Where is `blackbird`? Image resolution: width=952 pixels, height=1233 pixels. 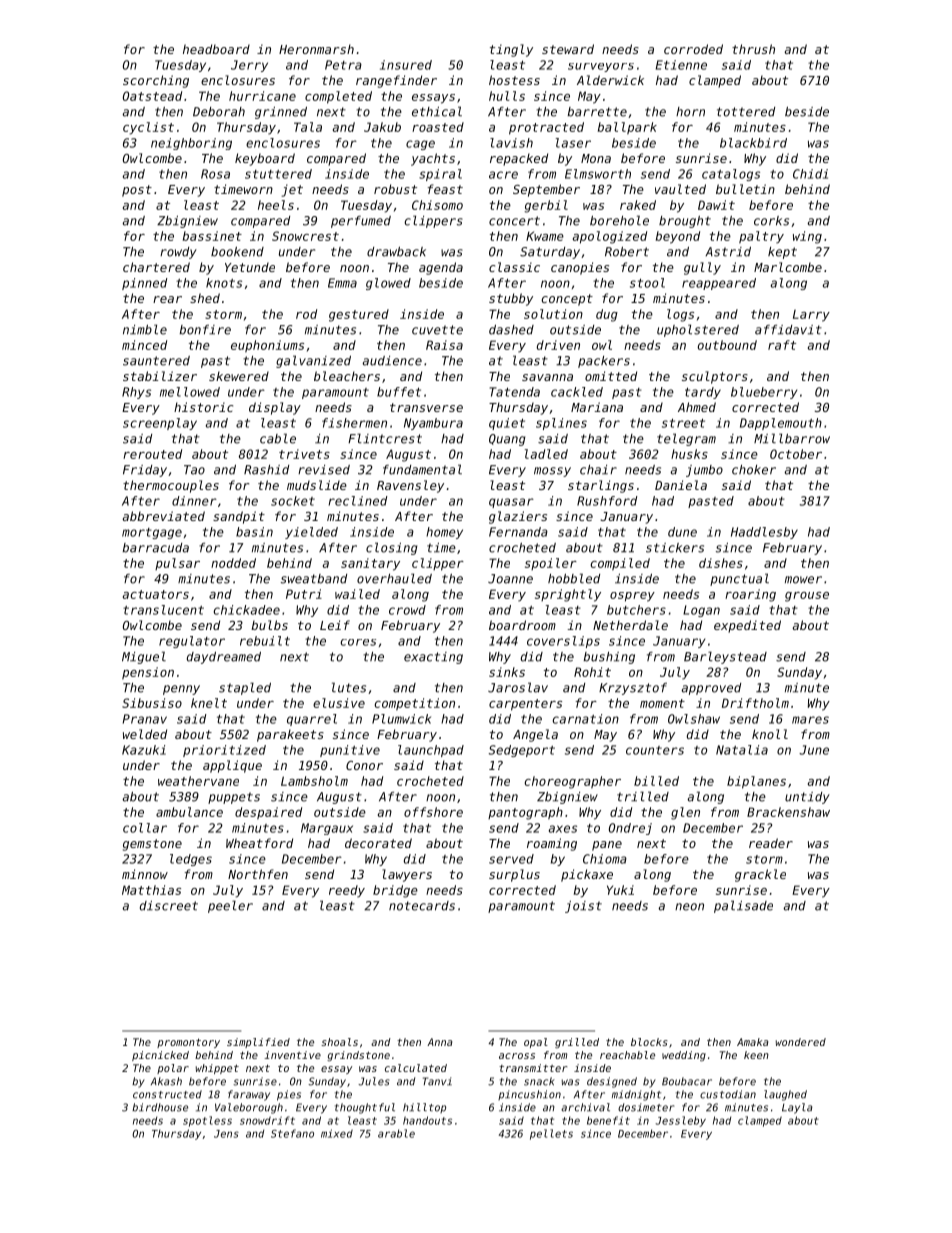 blackbird is located at coordinates (753, 143).
